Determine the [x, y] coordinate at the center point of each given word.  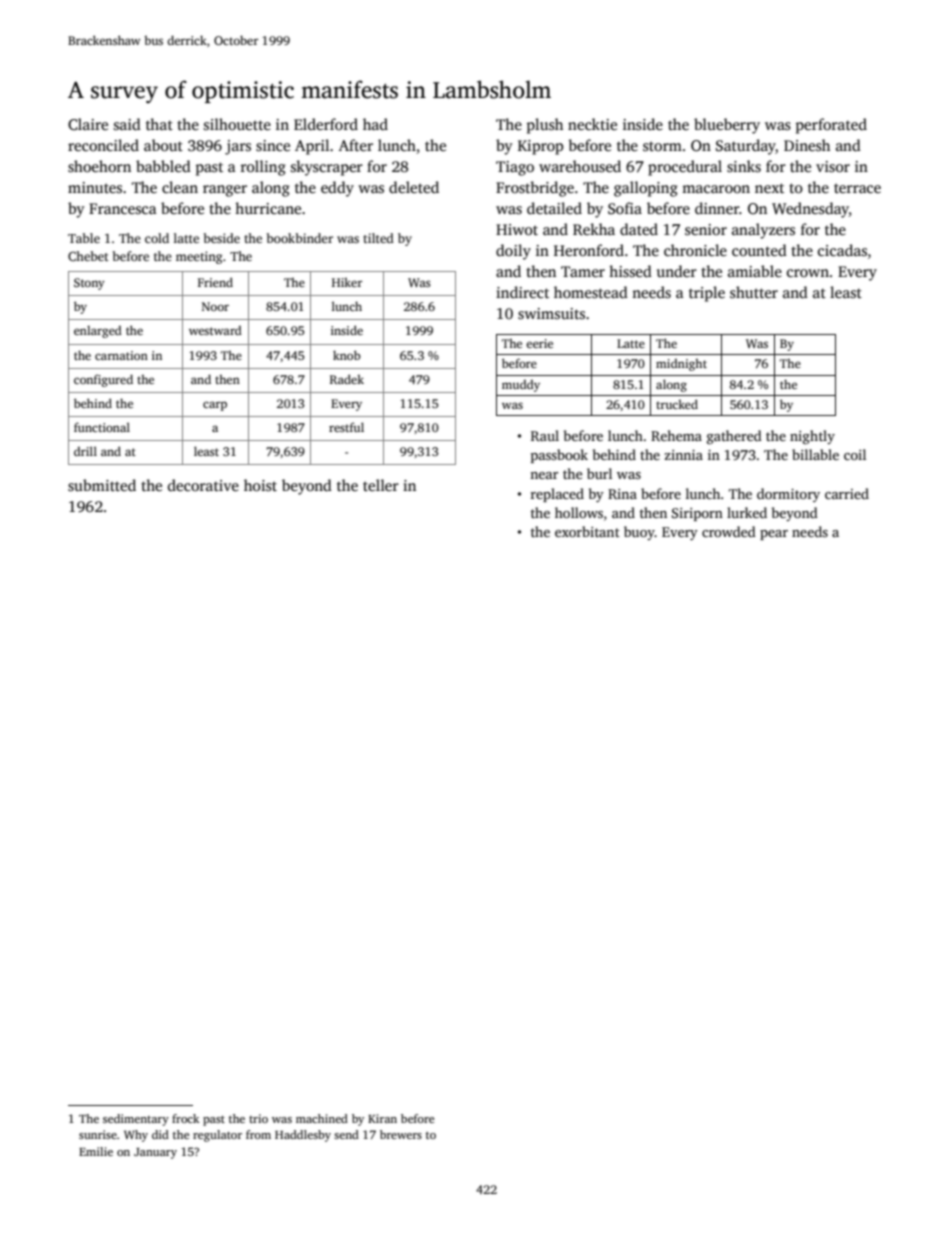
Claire [88, 124]
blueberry [727, 126]
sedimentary [136, 1120]
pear [774, 535]
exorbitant [587, 531]
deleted [414, 187]
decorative [203, 485]
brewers [401, 1134]
